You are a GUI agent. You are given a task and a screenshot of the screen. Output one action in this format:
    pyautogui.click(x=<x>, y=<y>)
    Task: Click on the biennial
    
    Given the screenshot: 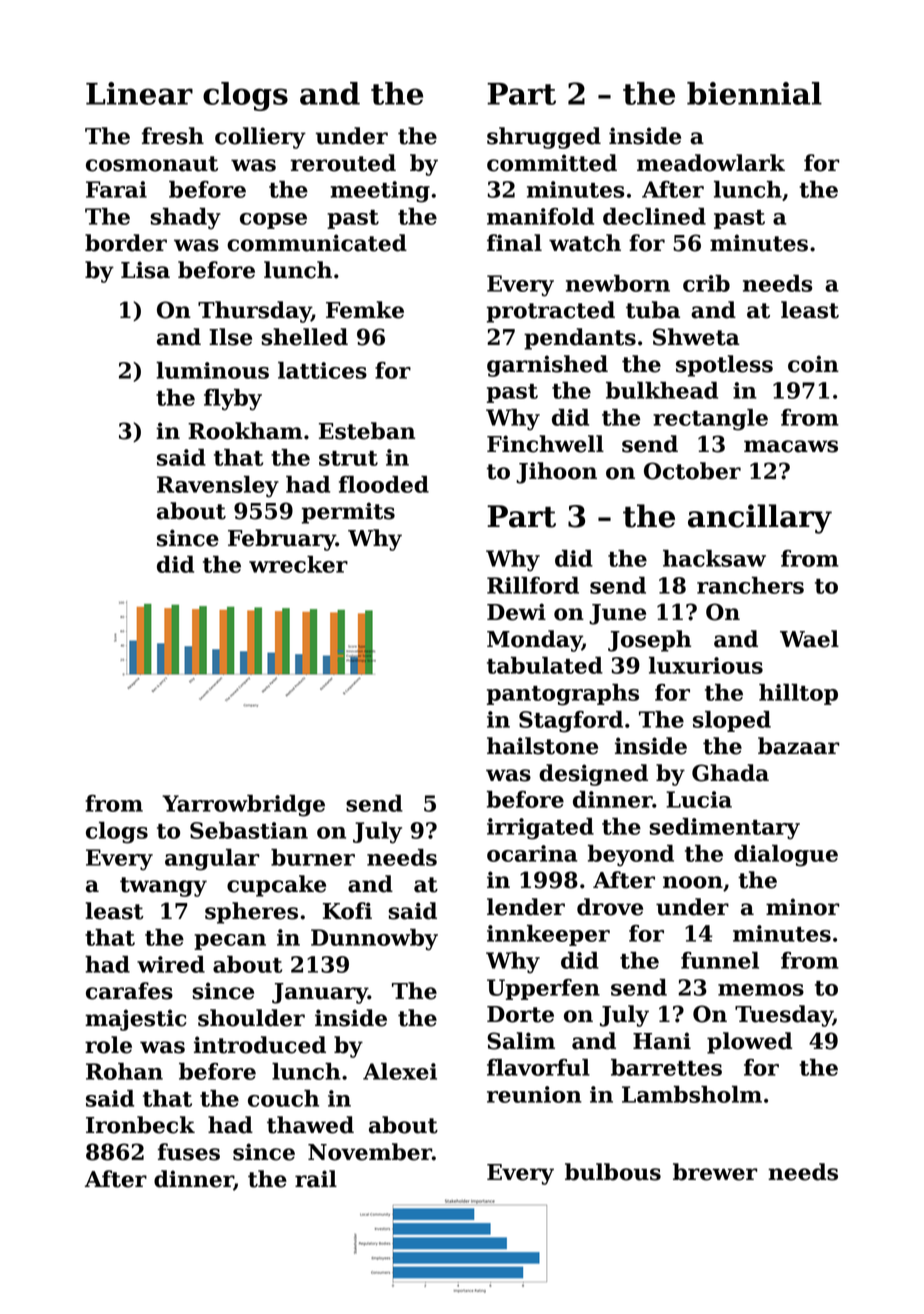 What is the action you would take?
    pyautogui.click(x=754, y=93)
